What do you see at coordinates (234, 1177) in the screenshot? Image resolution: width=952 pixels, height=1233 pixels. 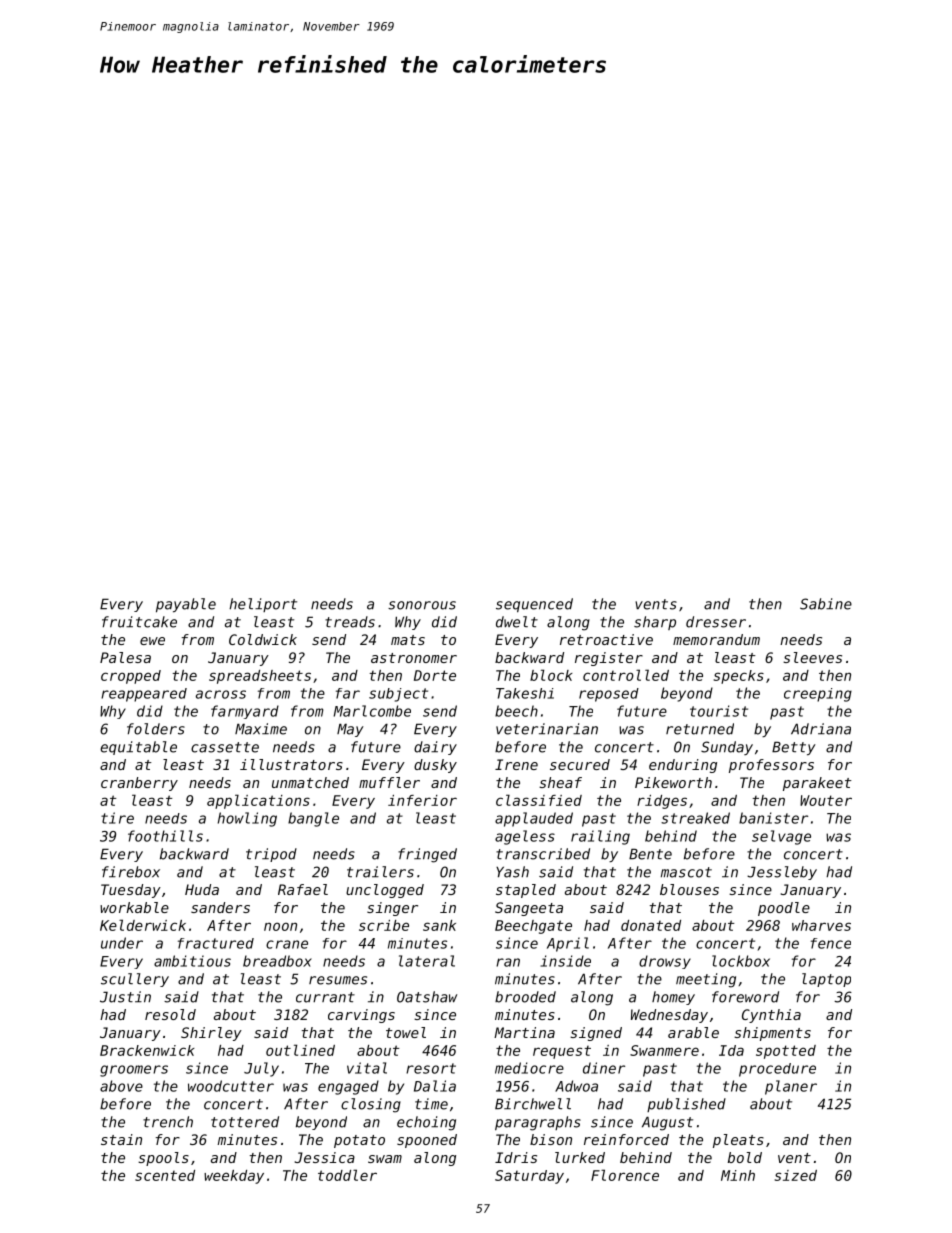 I see `weekday` at bounding box center [234, 1177].
